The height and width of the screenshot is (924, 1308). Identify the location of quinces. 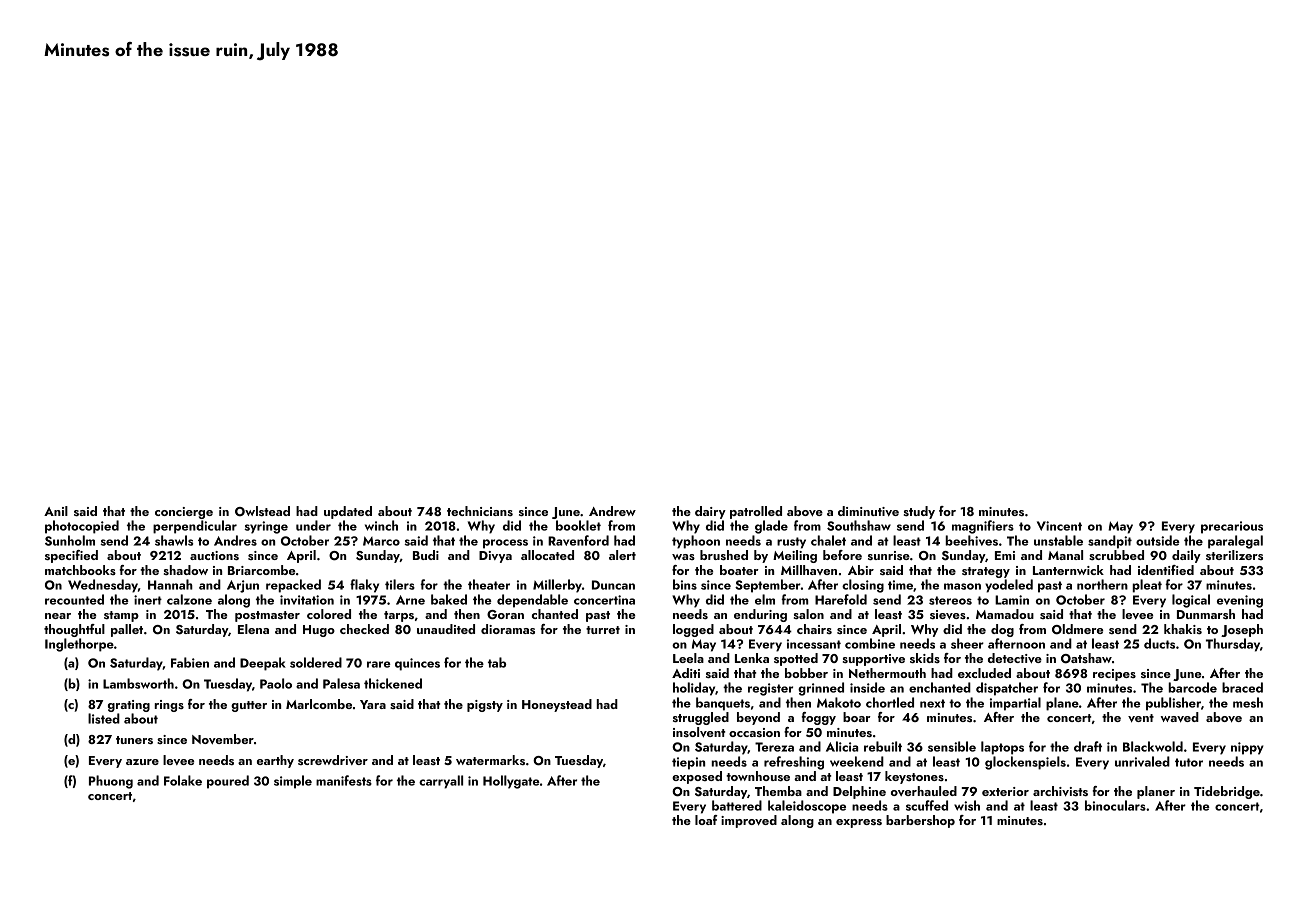
(417, 664).
